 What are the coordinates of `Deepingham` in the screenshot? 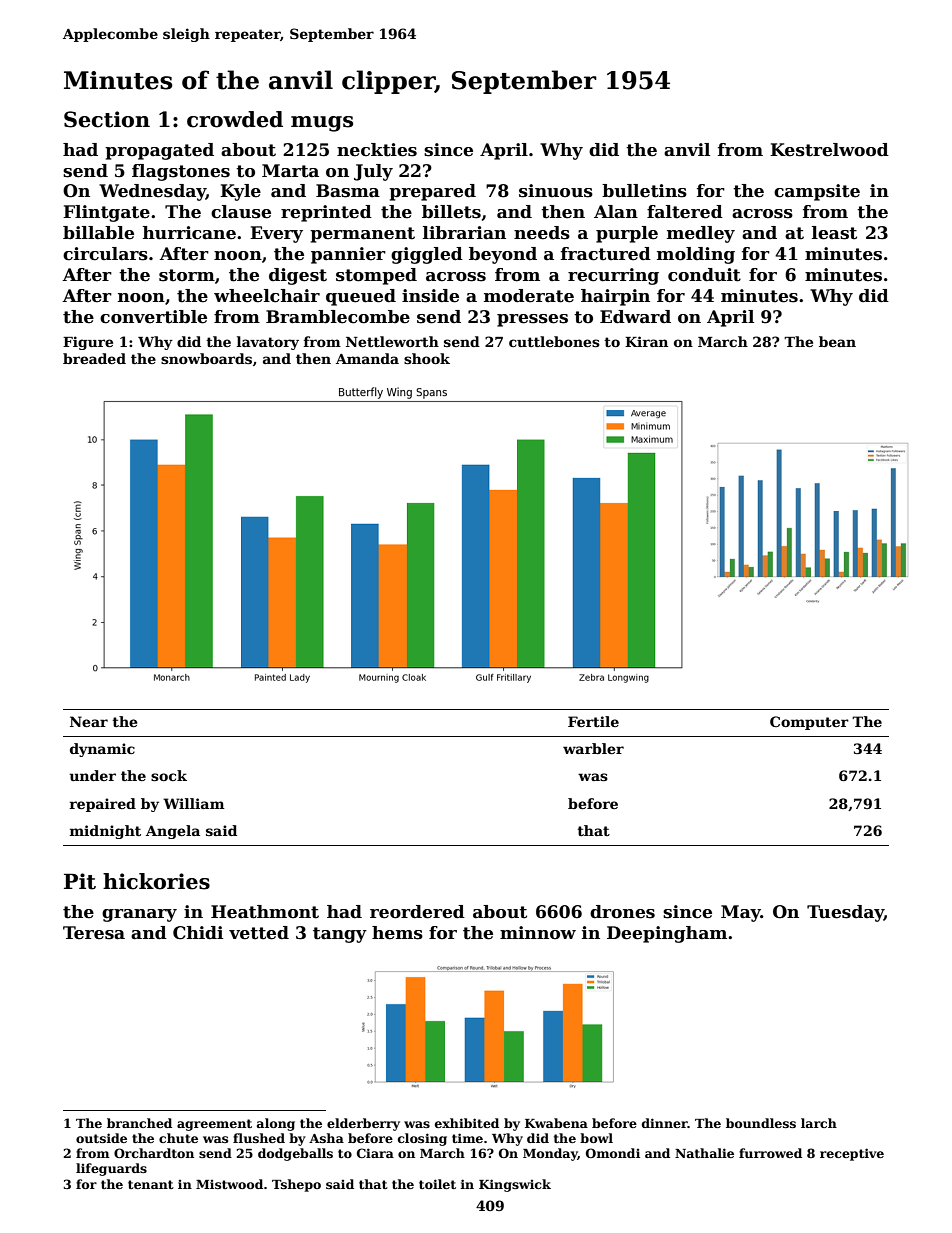 It's located at (667, 934).
